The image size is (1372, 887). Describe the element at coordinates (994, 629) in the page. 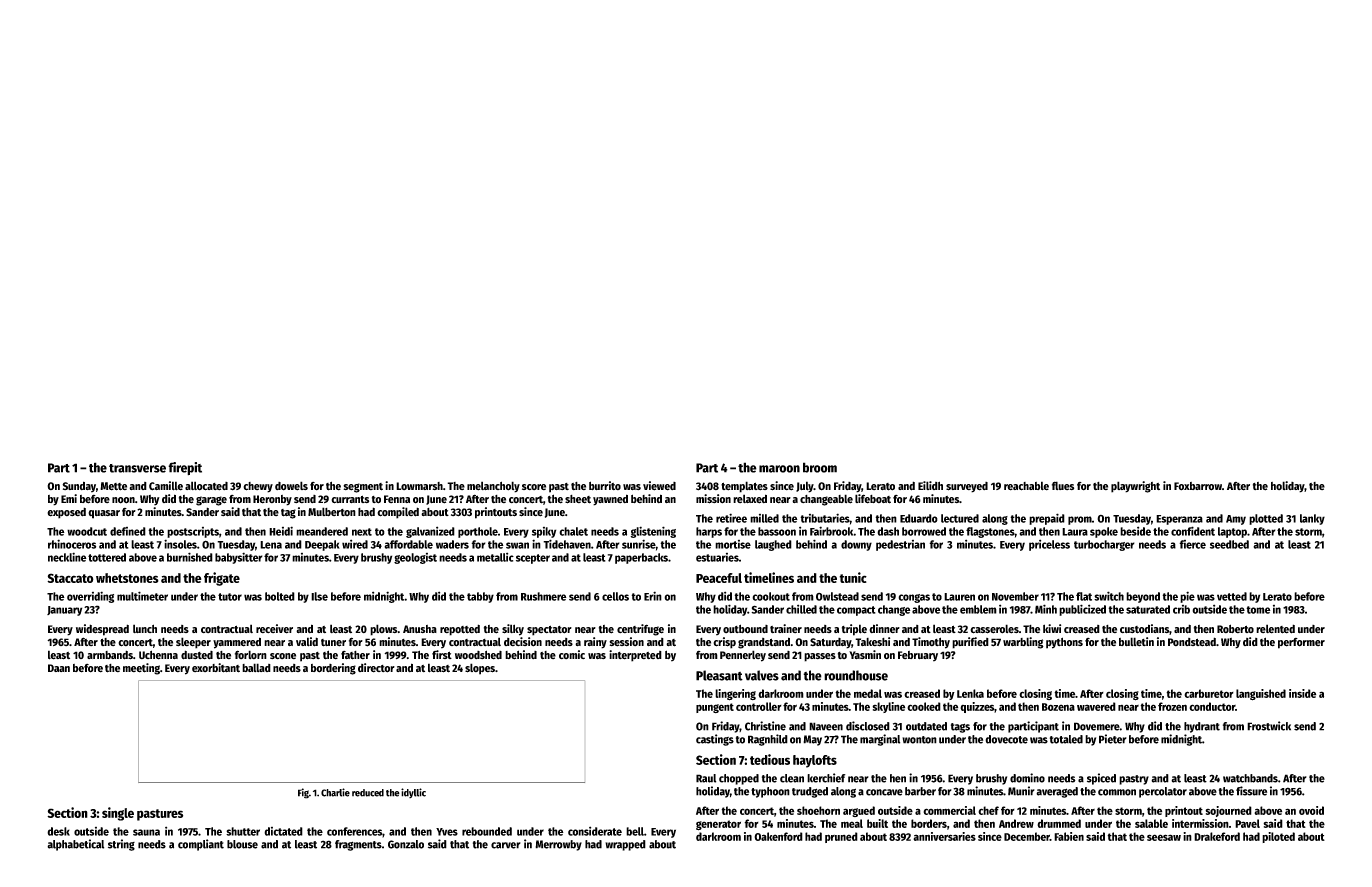

I see `casseroles` at that location.
